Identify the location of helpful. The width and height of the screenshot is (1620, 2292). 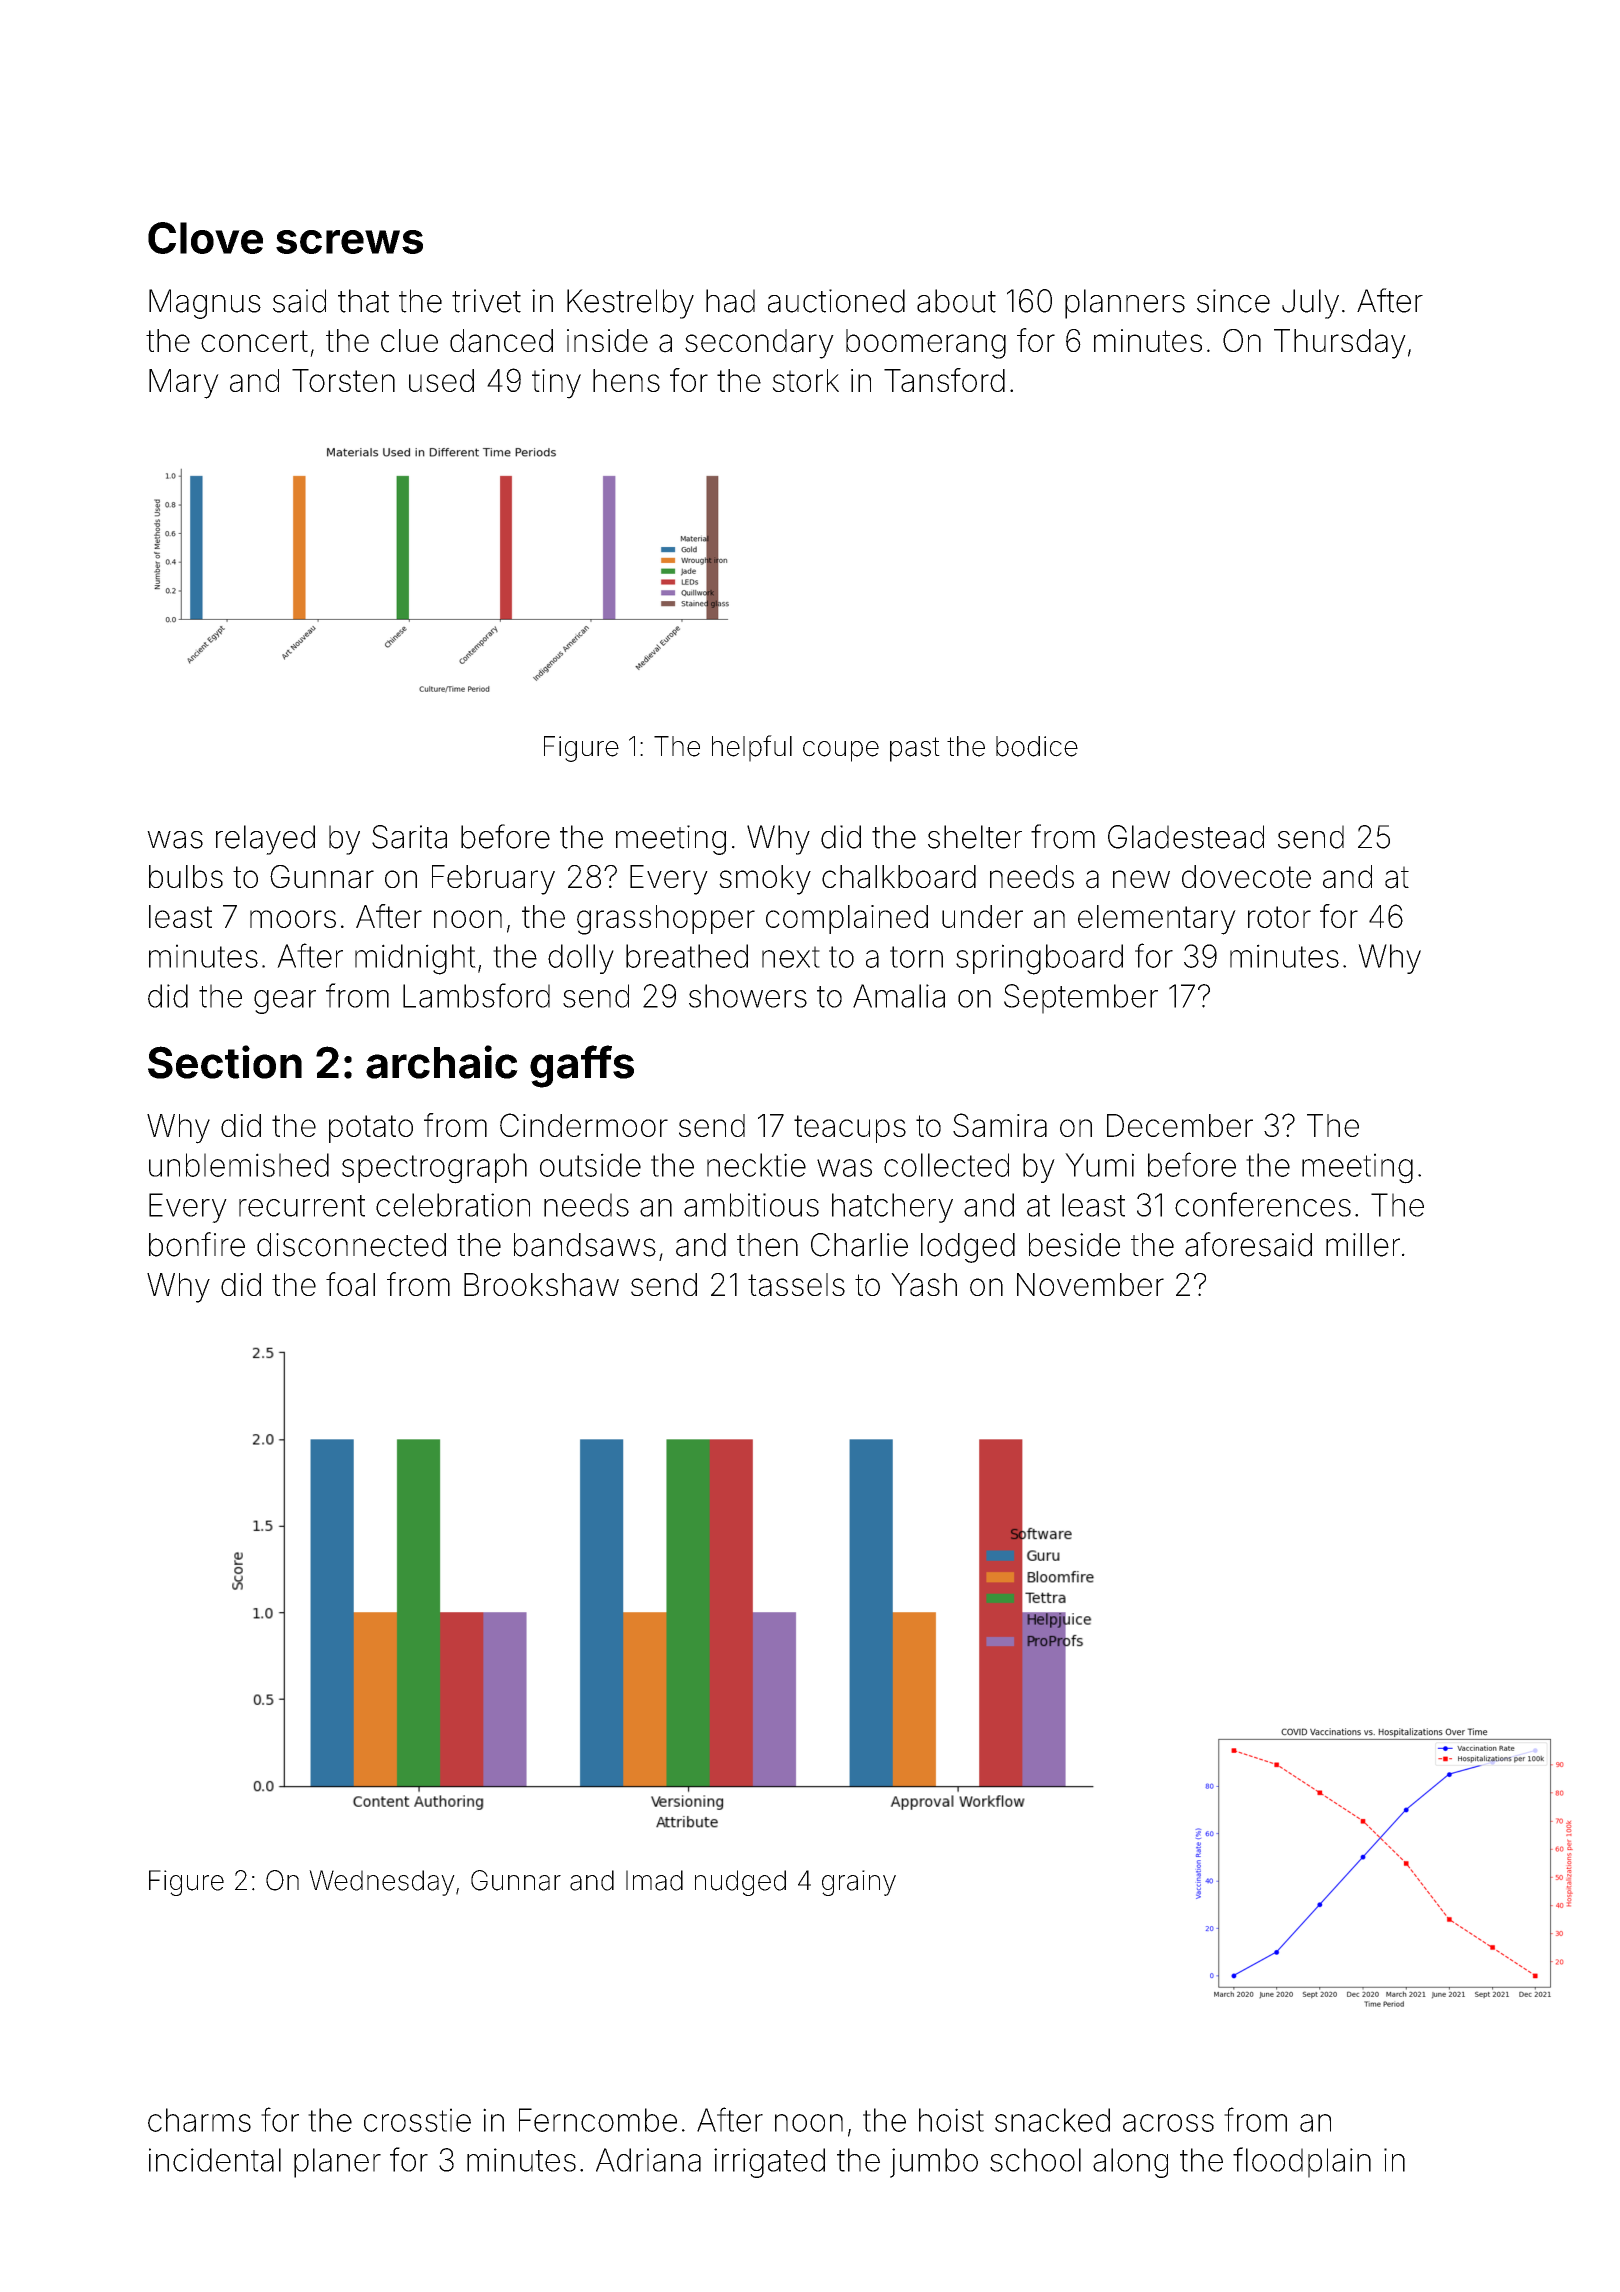
(752, 748).
